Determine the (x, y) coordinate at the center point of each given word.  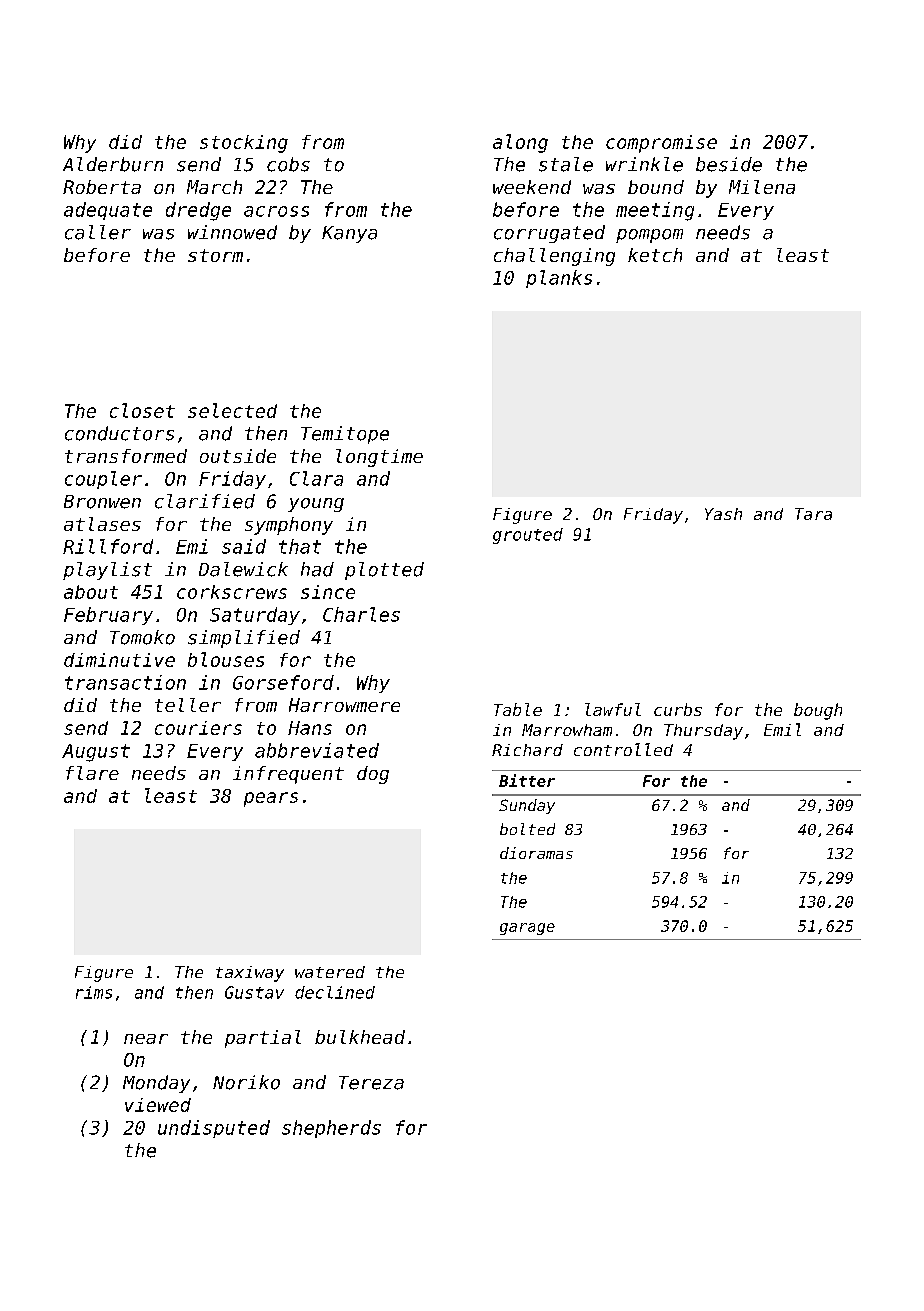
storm (215, 255)
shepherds (331, 1129)
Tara (813, 514)
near (146, 1039)
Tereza (371, 1083)
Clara (316, 478)
